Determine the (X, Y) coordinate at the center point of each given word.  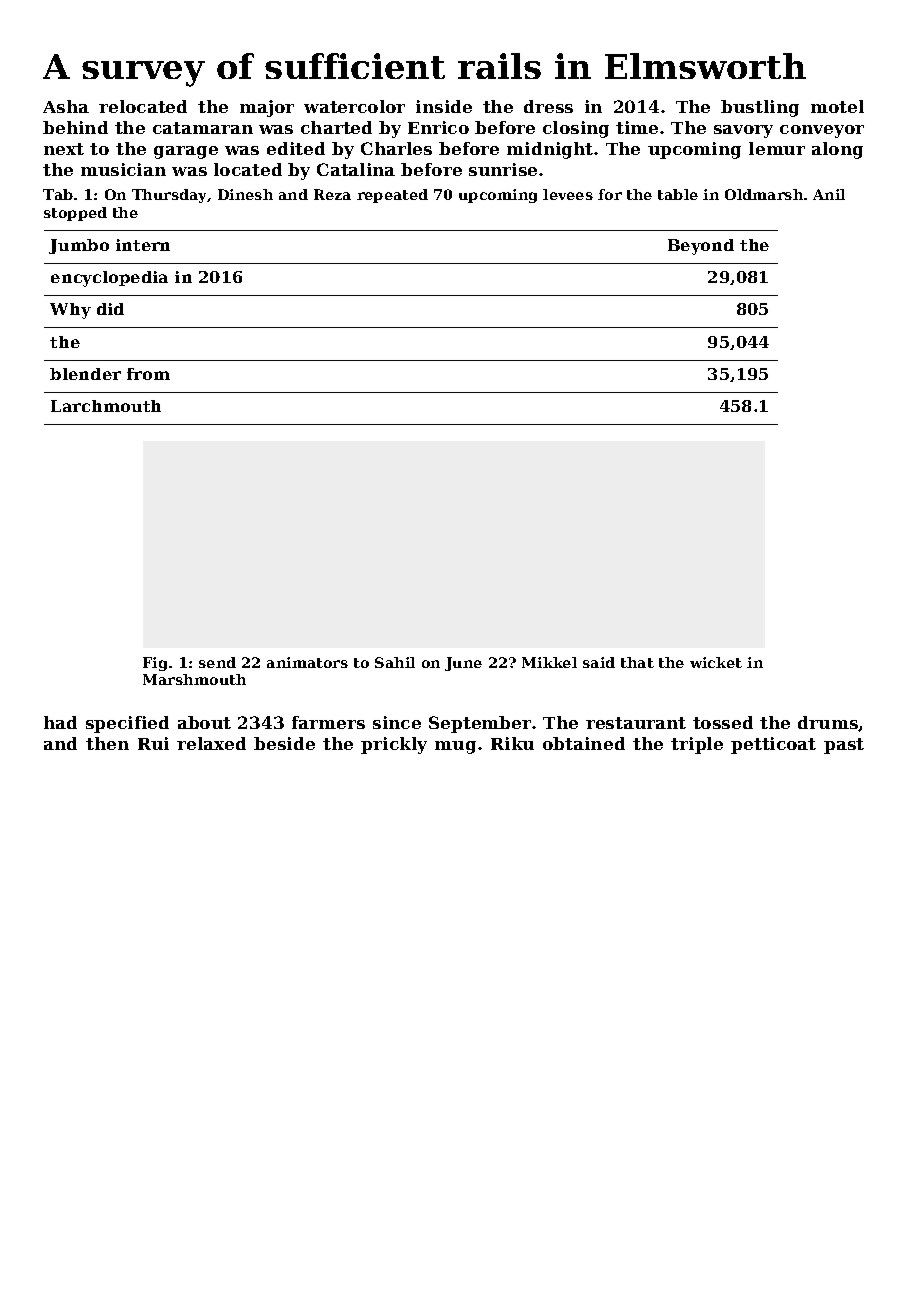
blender (85, 374)
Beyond (701, 247)
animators (307, 662)
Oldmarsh (764, 194)
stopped (75, 214)
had (60, 722)
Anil (829, 194)
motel (837, 106)
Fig (155, 664)
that (637, 662)
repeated (392, 196)
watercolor (354, 106)
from (148, 374)
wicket (716, 662)
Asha (66, 106)
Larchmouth (106, 406)
